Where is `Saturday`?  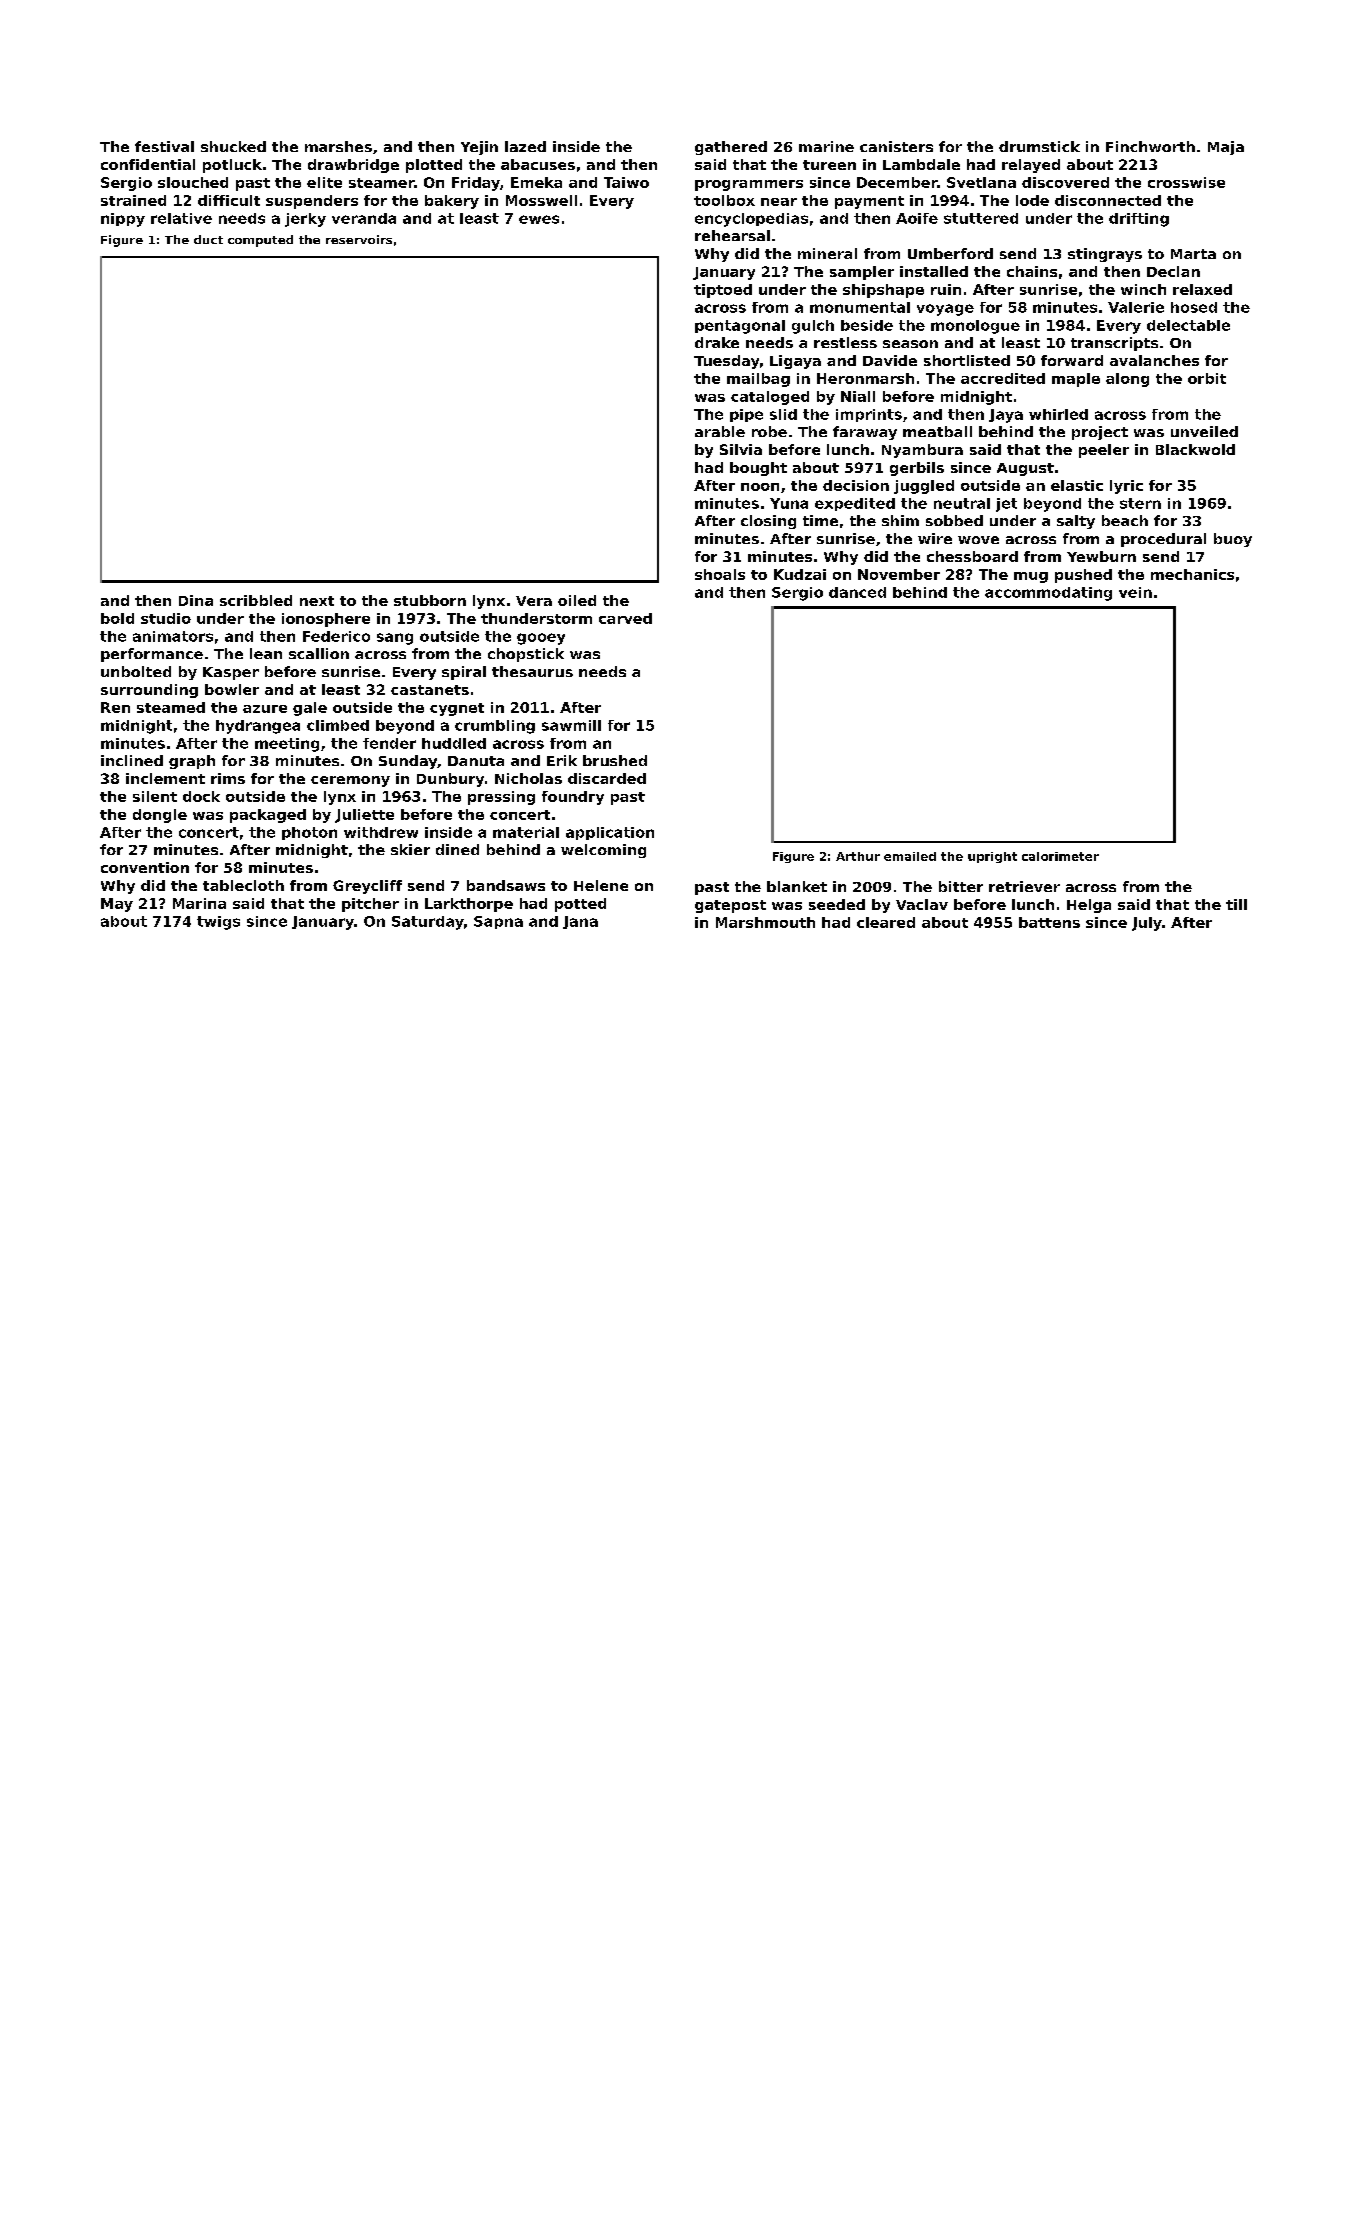
Saturday is located at coordinates (428, 923).
